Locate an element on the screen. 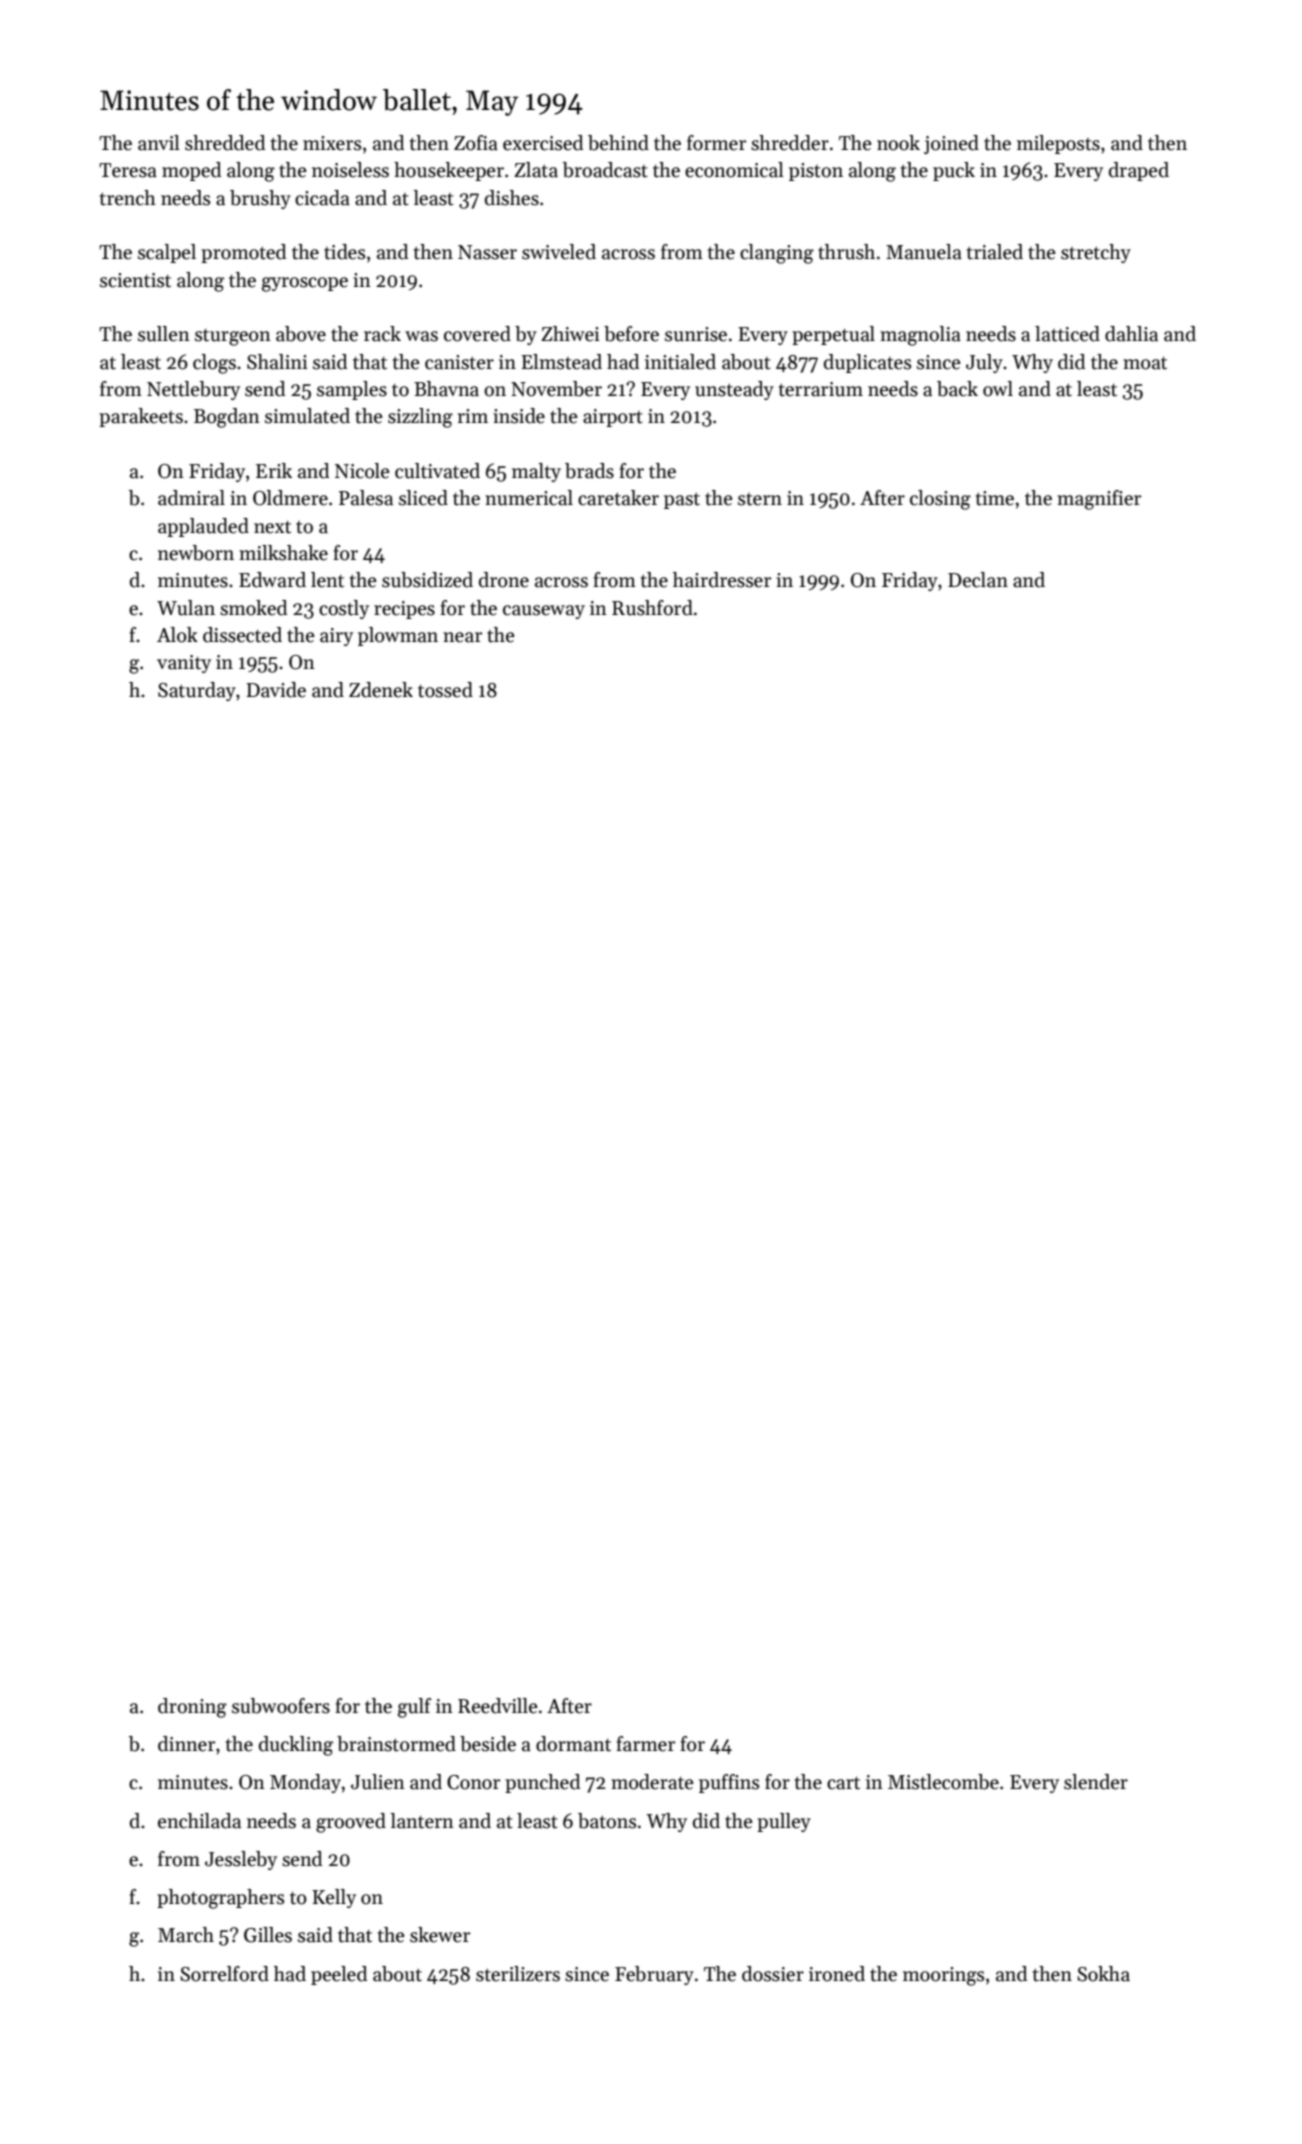 The image size is (1302, 2144). rim is located at coordinates (473, 416).
